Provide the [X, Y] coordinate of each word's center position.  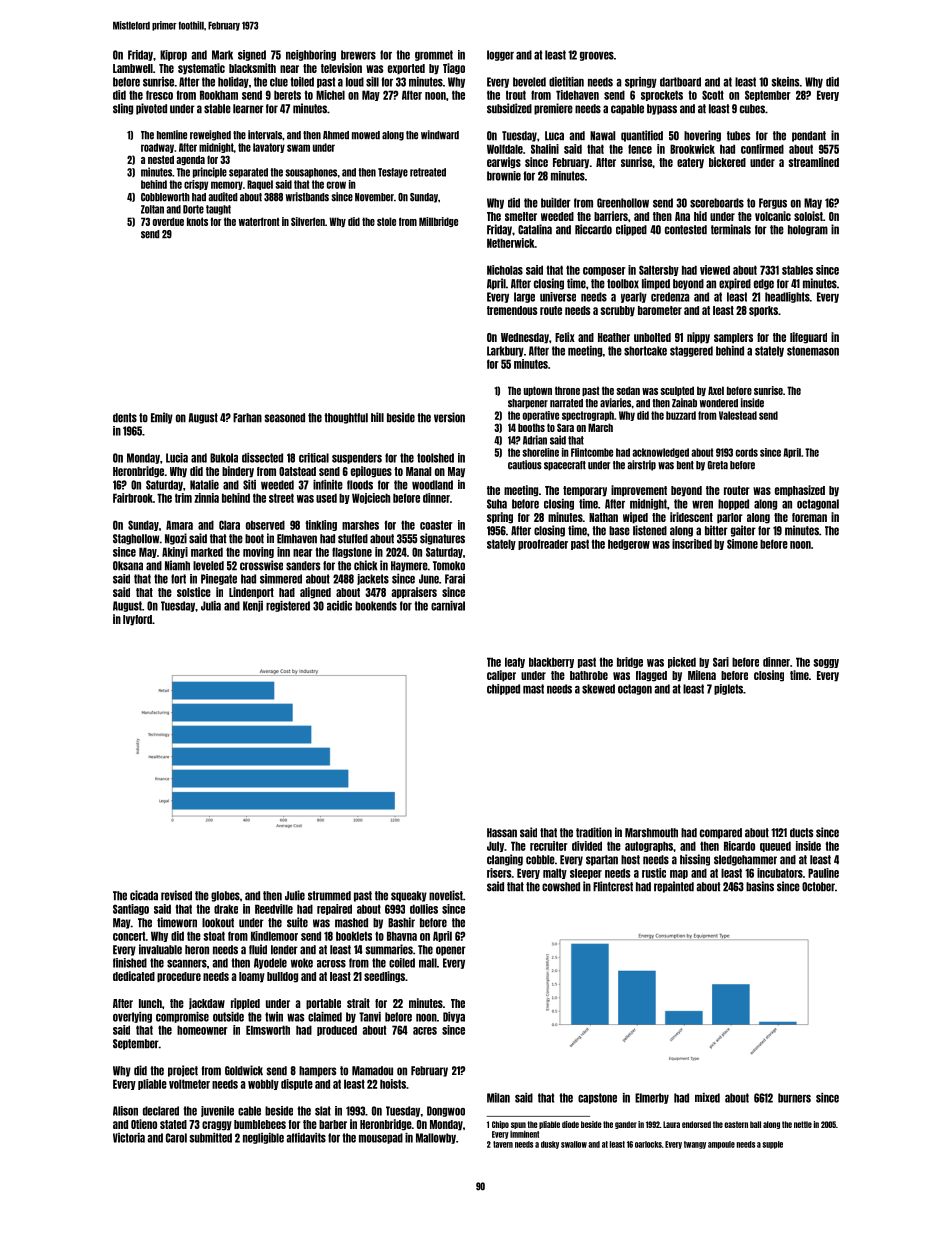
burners [794, 1098]
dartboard [680, 82]
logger [500, 55]
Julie [295, 895]
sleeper [586, 873]
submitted [210, 1138]
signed [252, 55]
